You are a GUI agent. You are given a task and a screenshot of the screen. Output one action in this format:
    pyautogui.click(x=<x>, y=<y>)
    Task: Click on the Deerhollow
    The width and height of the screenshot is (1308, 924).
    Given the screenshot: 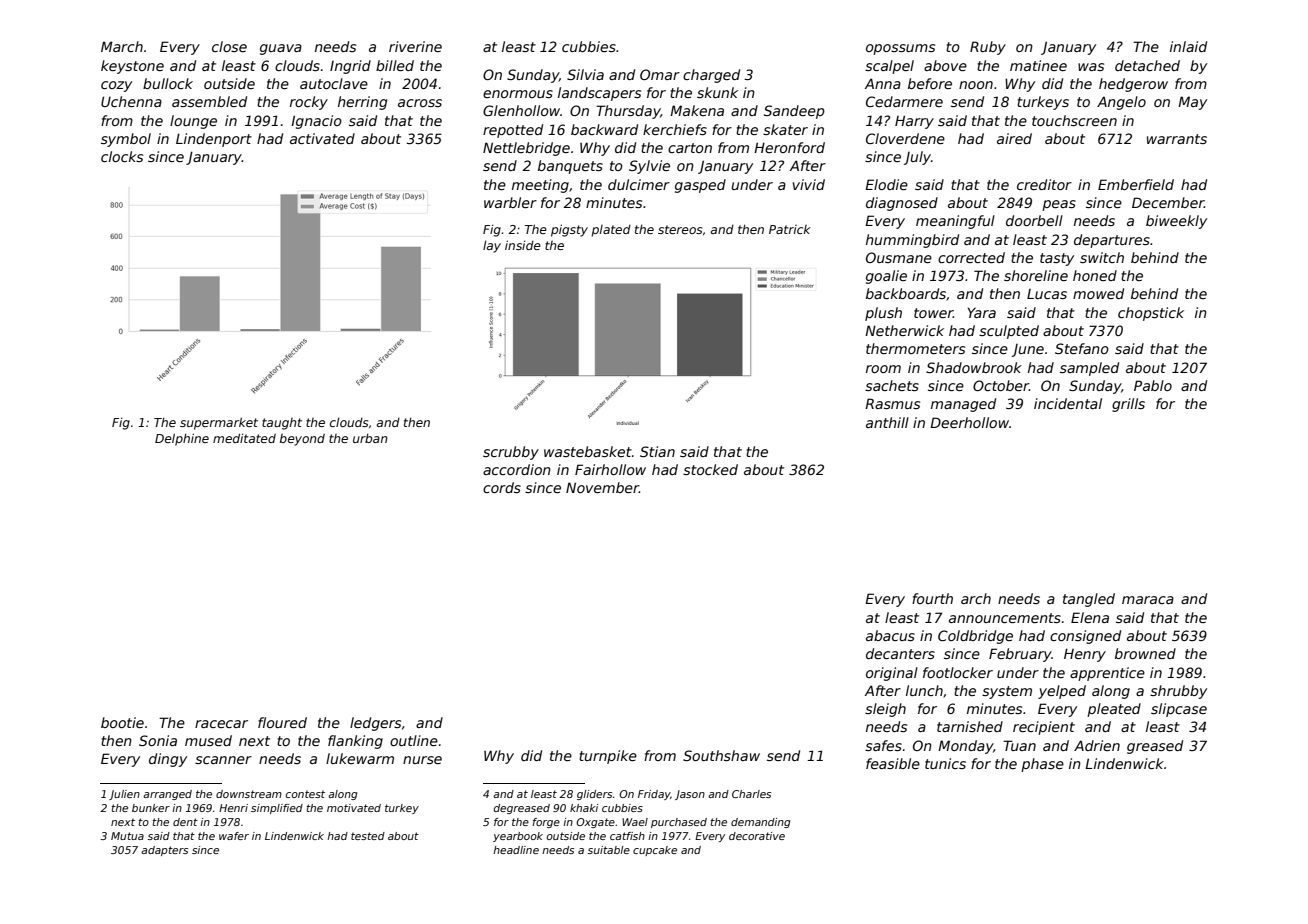 What is the action you would take?
    pyautogui.click(x=969, y=422)
